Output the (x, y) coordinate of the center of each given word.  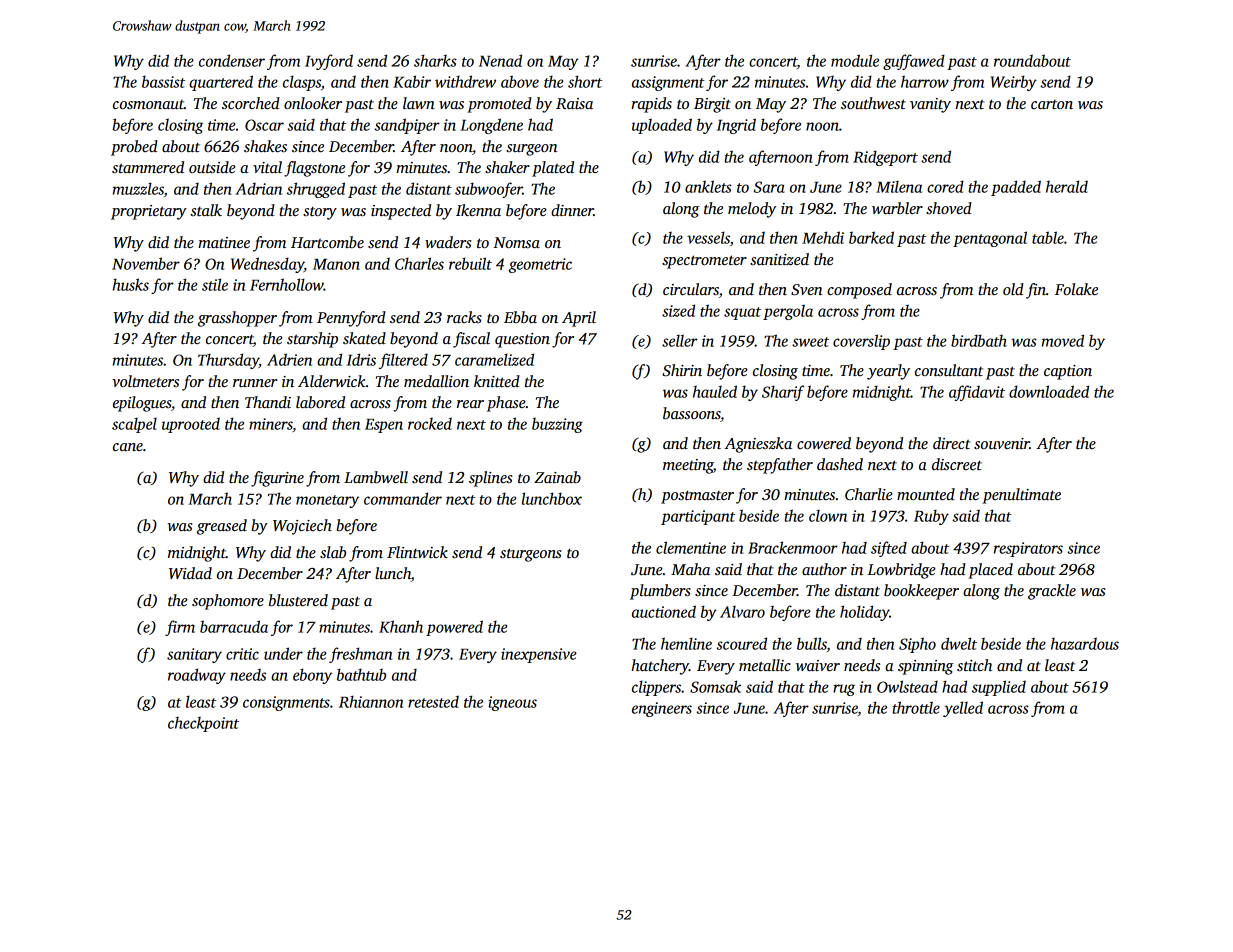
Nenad (500, 60)
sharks (435, 60)
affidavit (977, 393)
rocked (430, 423)
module (855, 60)
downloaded (1049, 391)
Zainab (557, 477)
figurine (277, 479)
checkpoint (203, 724)
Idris (361, 359)
